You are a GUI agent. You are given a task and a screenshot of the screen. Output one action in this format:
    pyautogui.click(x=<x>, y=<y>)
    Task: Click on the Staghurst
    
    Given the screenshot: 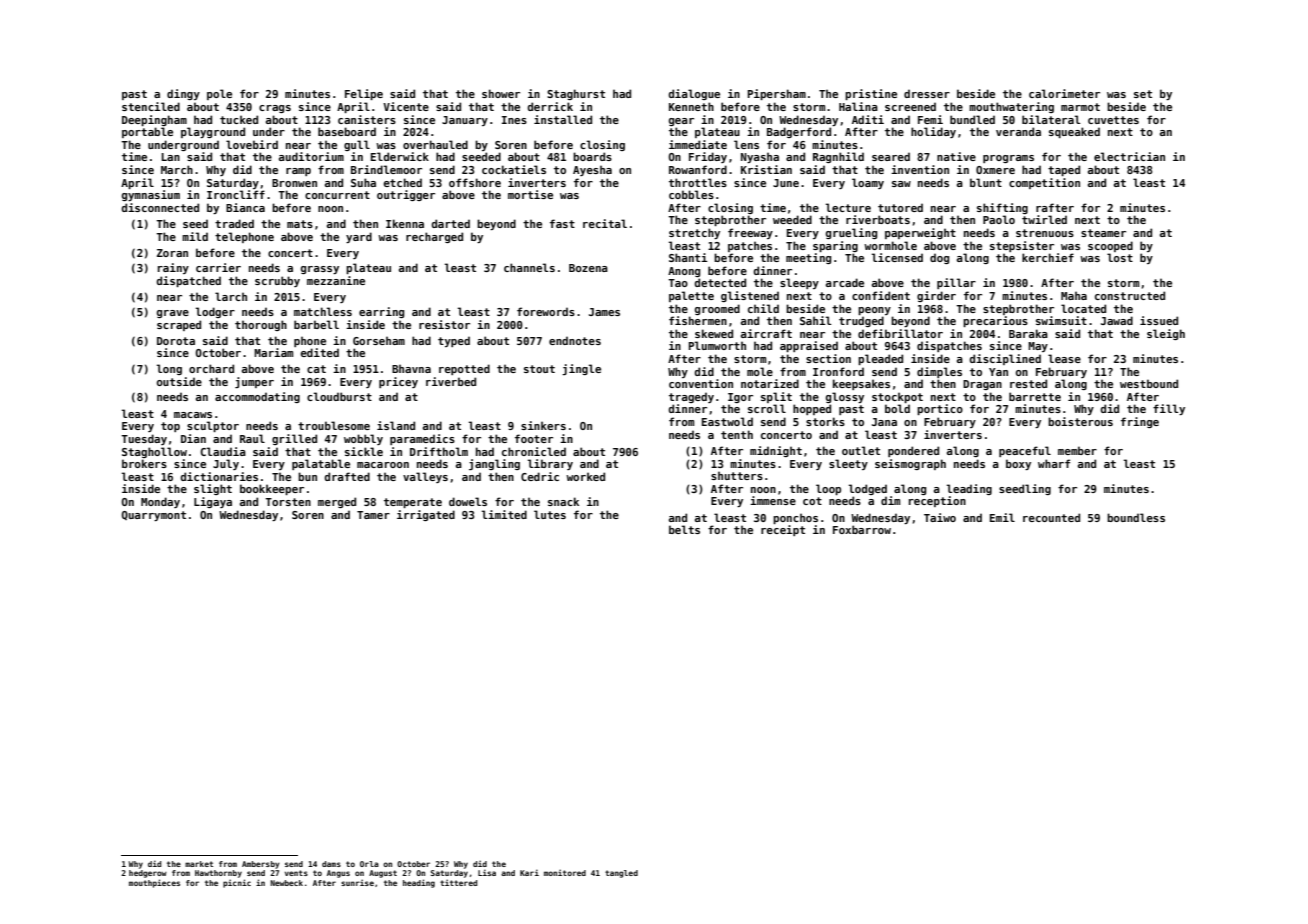 What is the action you would take?
    pyautogui.click(x=576, y=94)
